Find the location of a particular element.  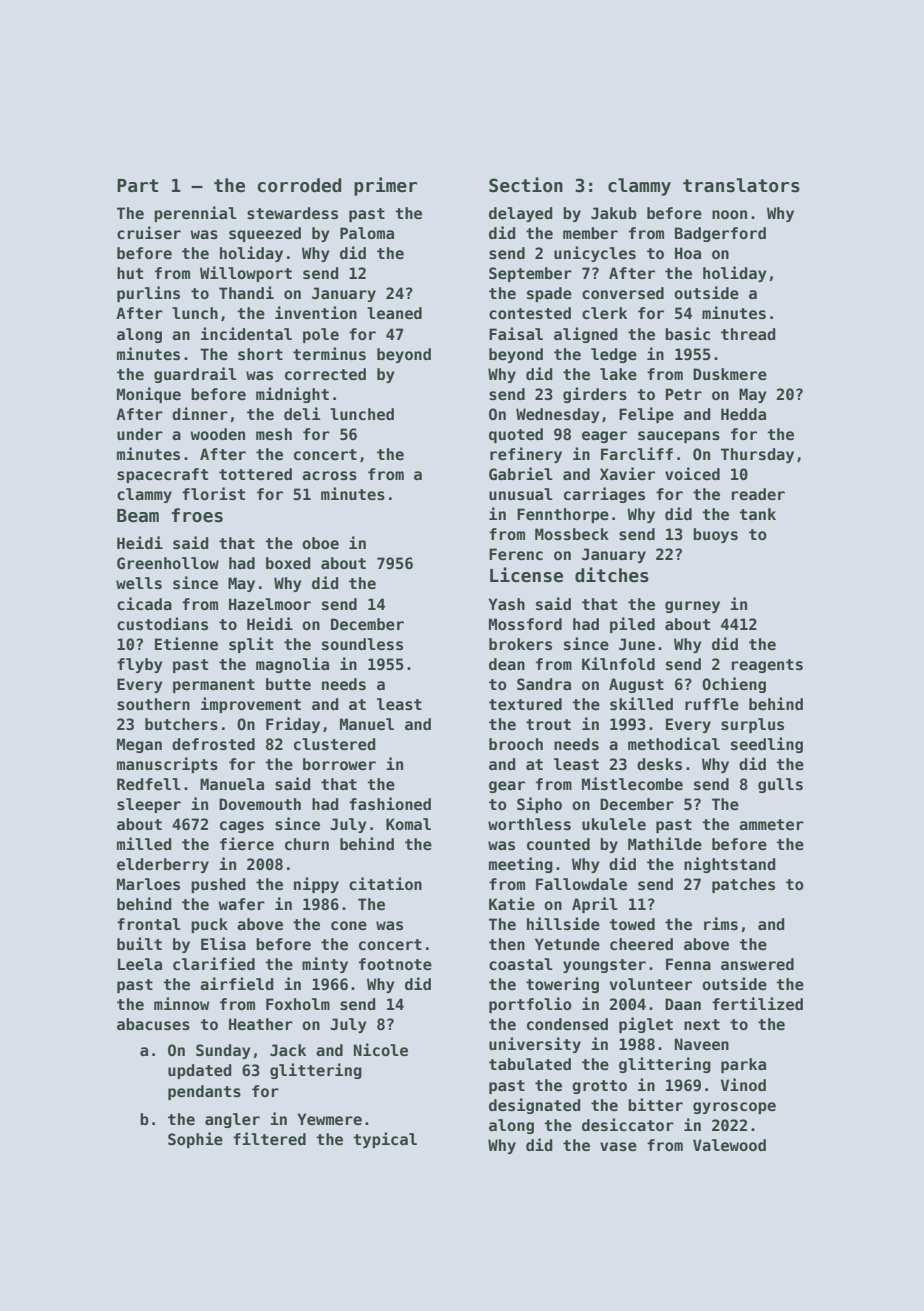

ammeter is located at coordinates (771, 824).
